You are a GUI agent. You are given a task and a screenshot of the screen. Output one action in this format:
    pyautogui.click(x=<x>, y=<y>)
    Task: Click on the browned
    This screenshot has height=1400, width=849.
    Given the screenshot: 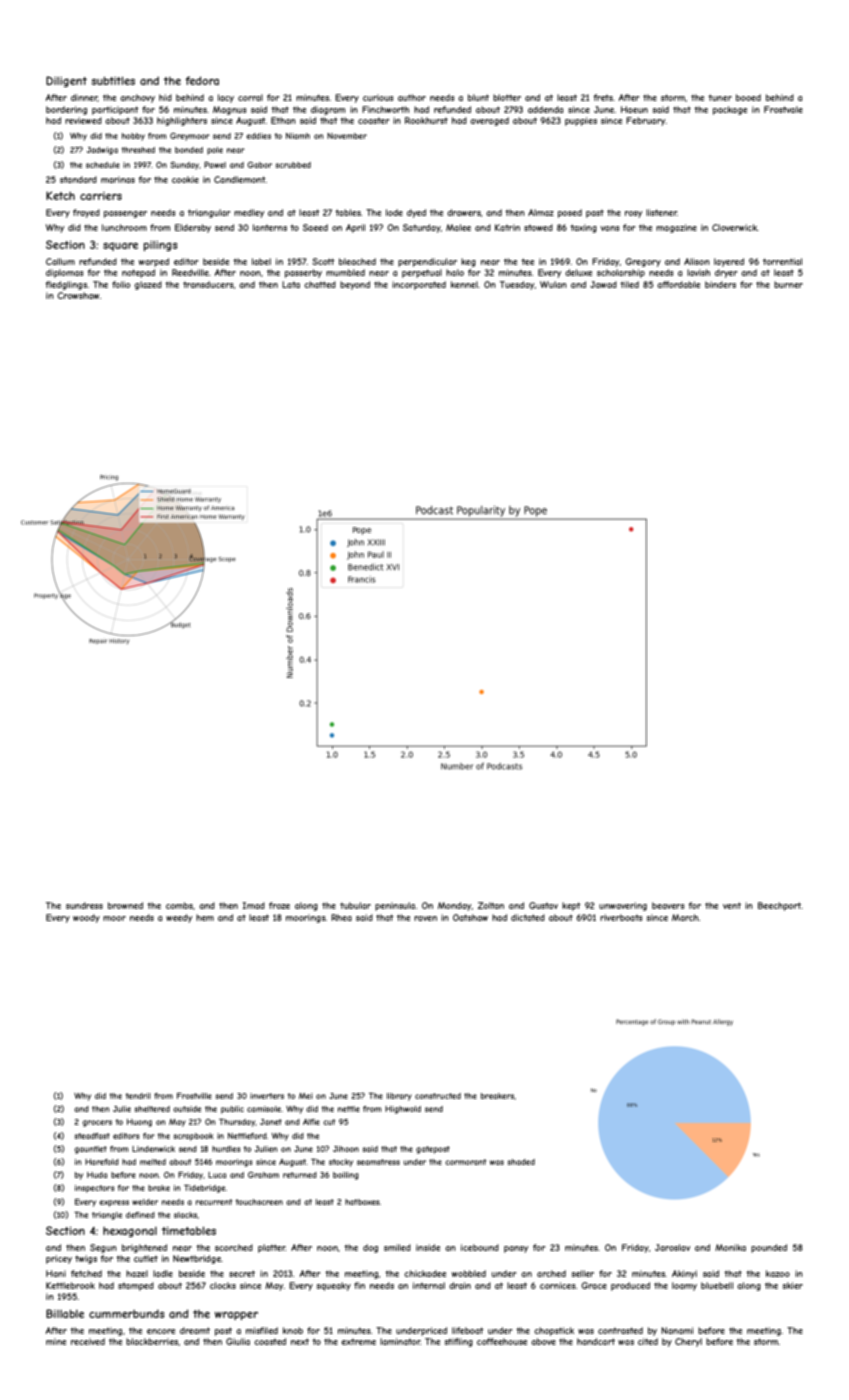 What is the action you would take?
    pyautogui.click(x=125, y=905)
